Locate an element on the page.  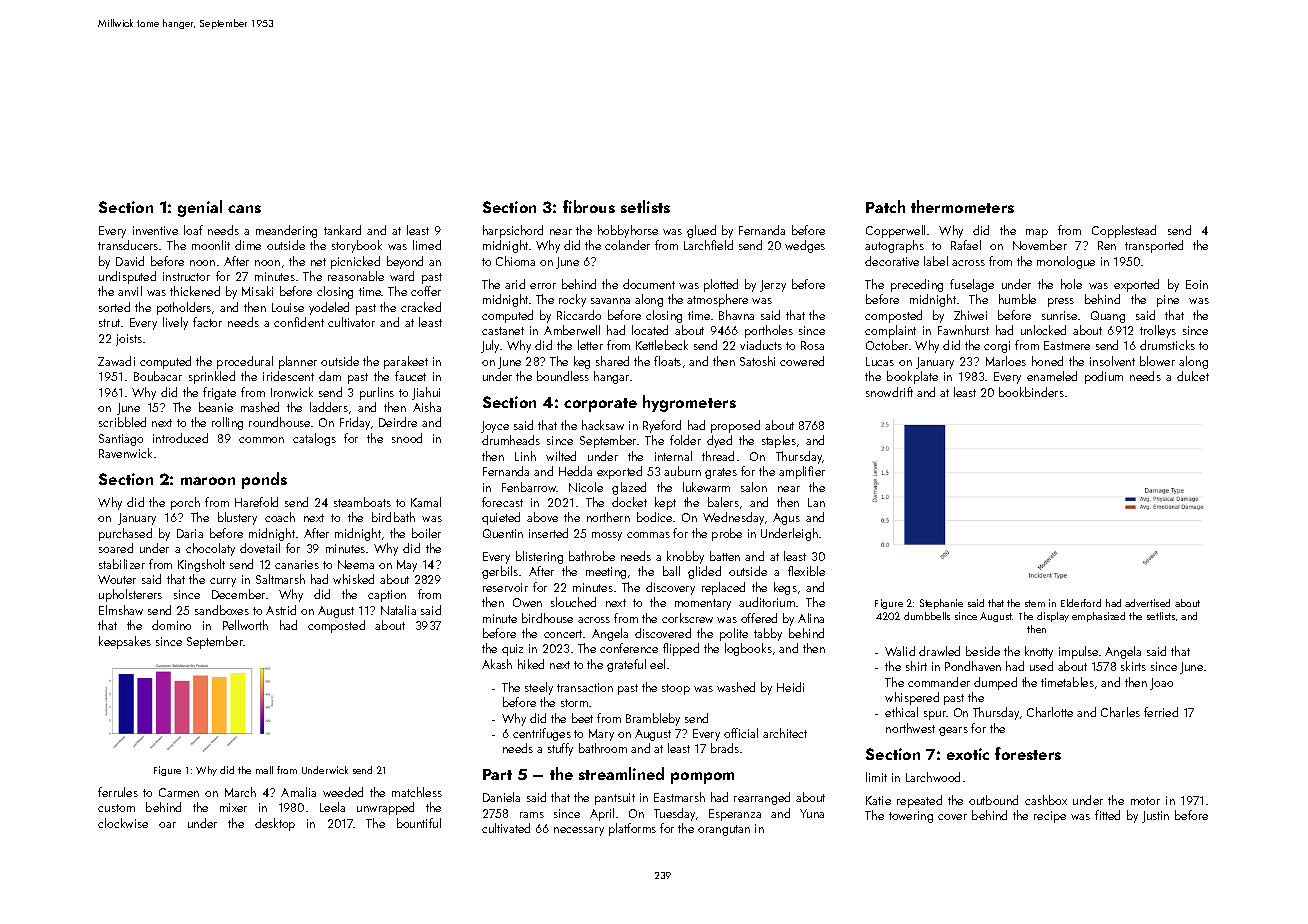
platforms is located at coordinates (632, 829).
